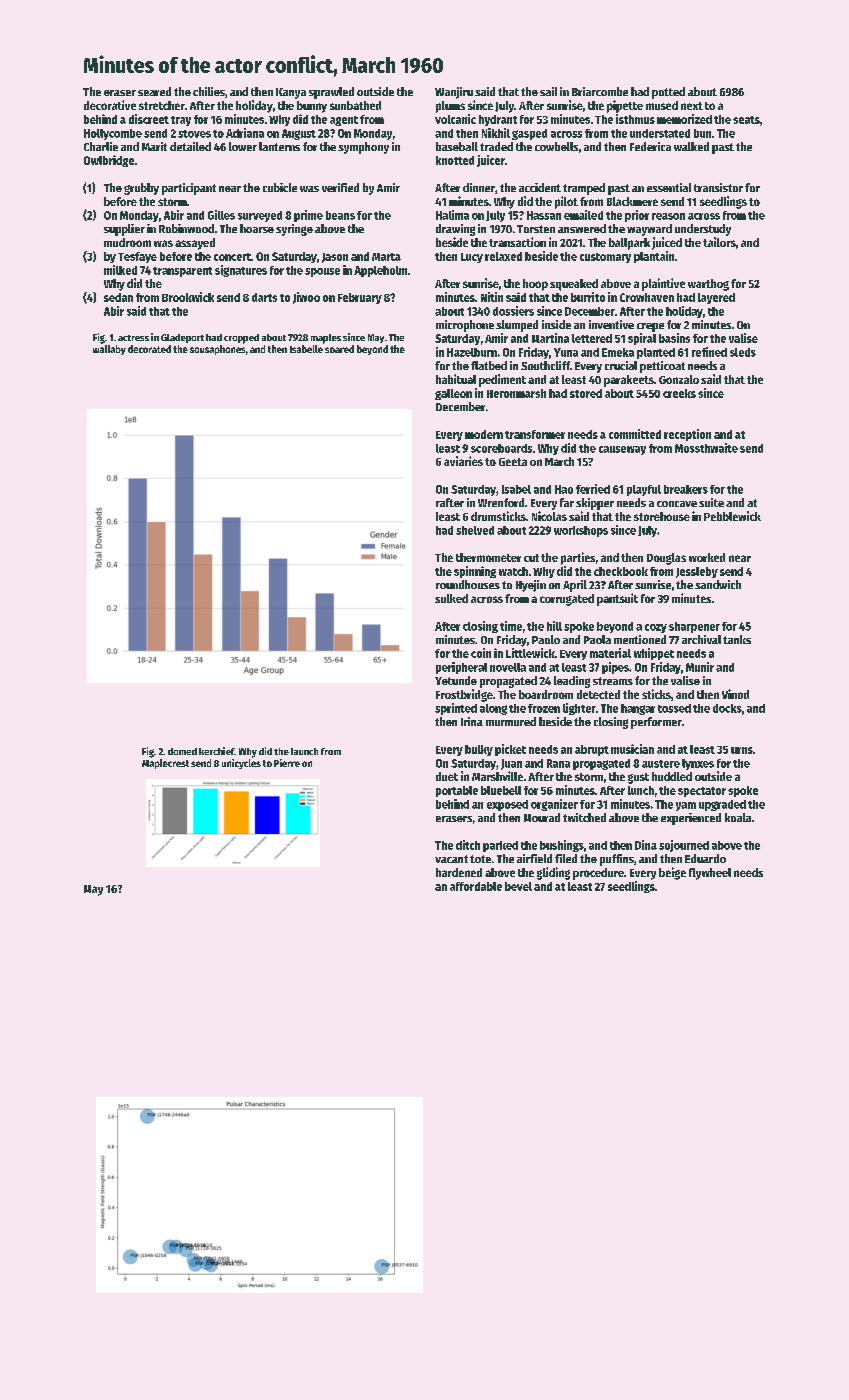  What do you see at coordinates (556, 146) in the screenshot?
I see `cowbells` at bounding box center [556, 146].
